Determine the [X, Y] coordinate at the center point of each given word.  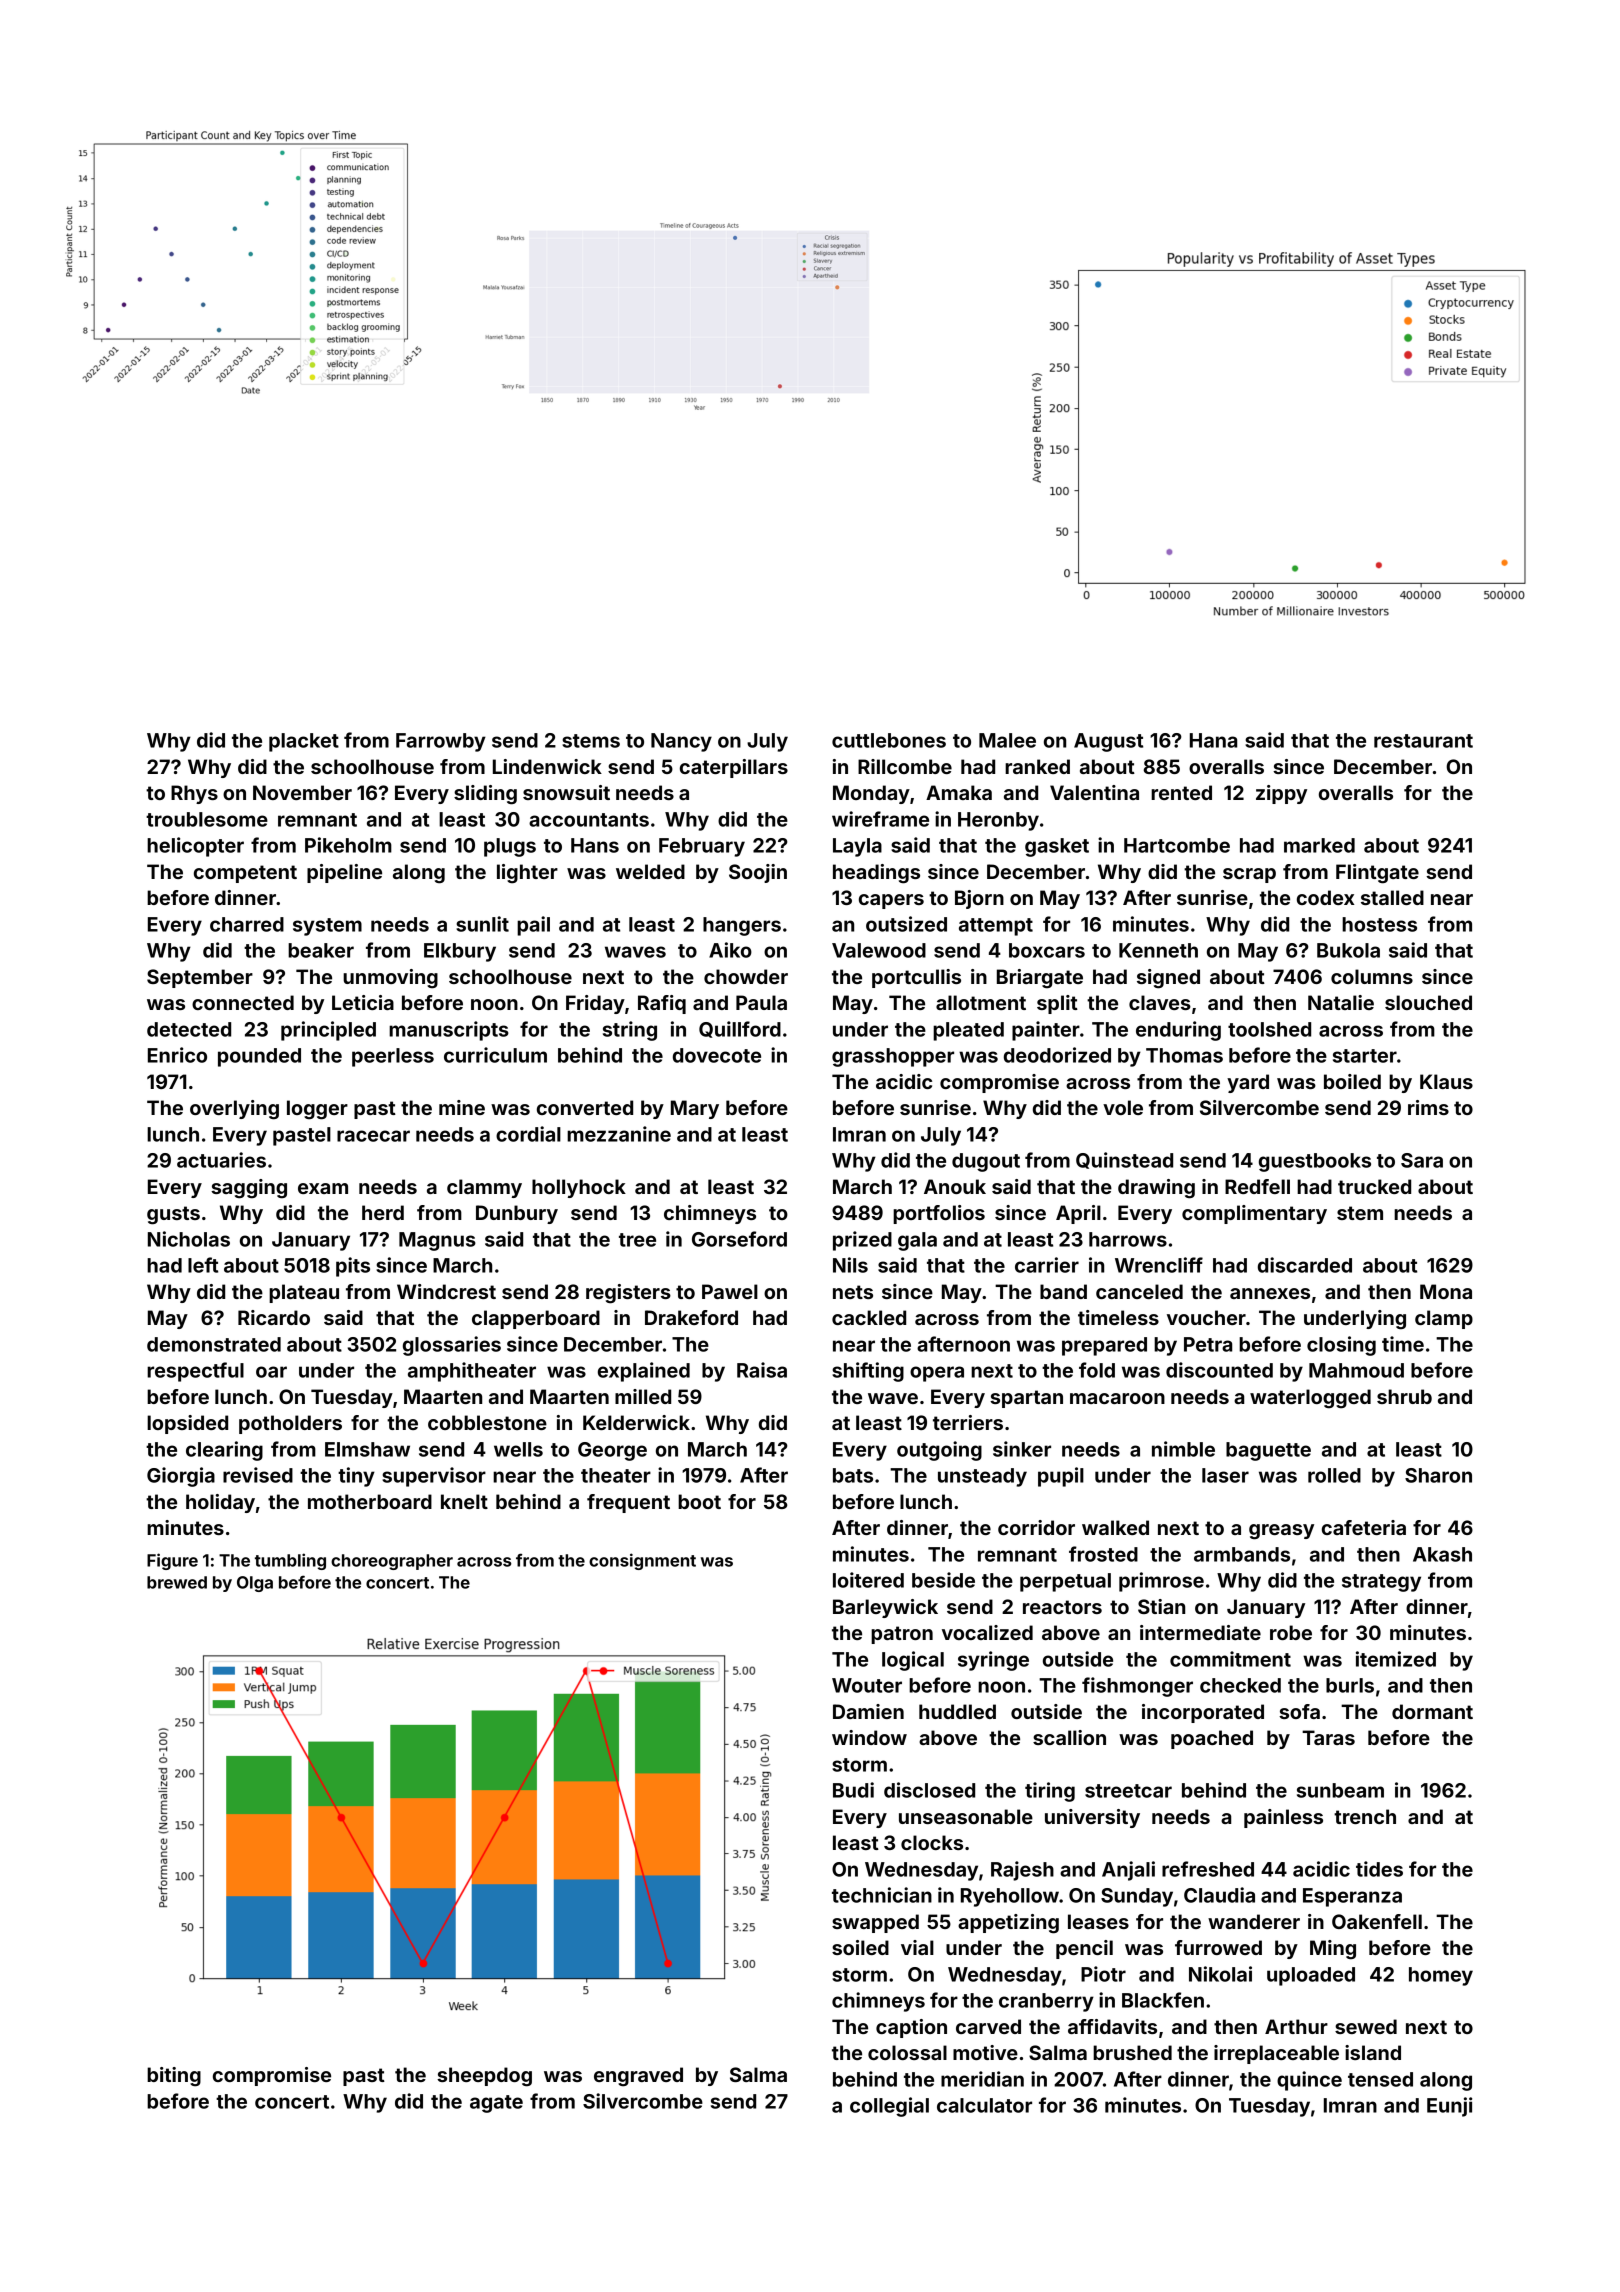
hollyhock [579, 1188]
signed [1168, 979]
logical [913, 1661]
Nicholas [189, 1239]
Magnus [437, 1241]
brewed [177, 1582]
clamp [1444, 1319]
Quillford [740, 1029]
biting [174, 2077]
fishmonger [1137, 1687]
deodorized [1057, 1055]
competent [245, 874]
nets [853, 1292]
